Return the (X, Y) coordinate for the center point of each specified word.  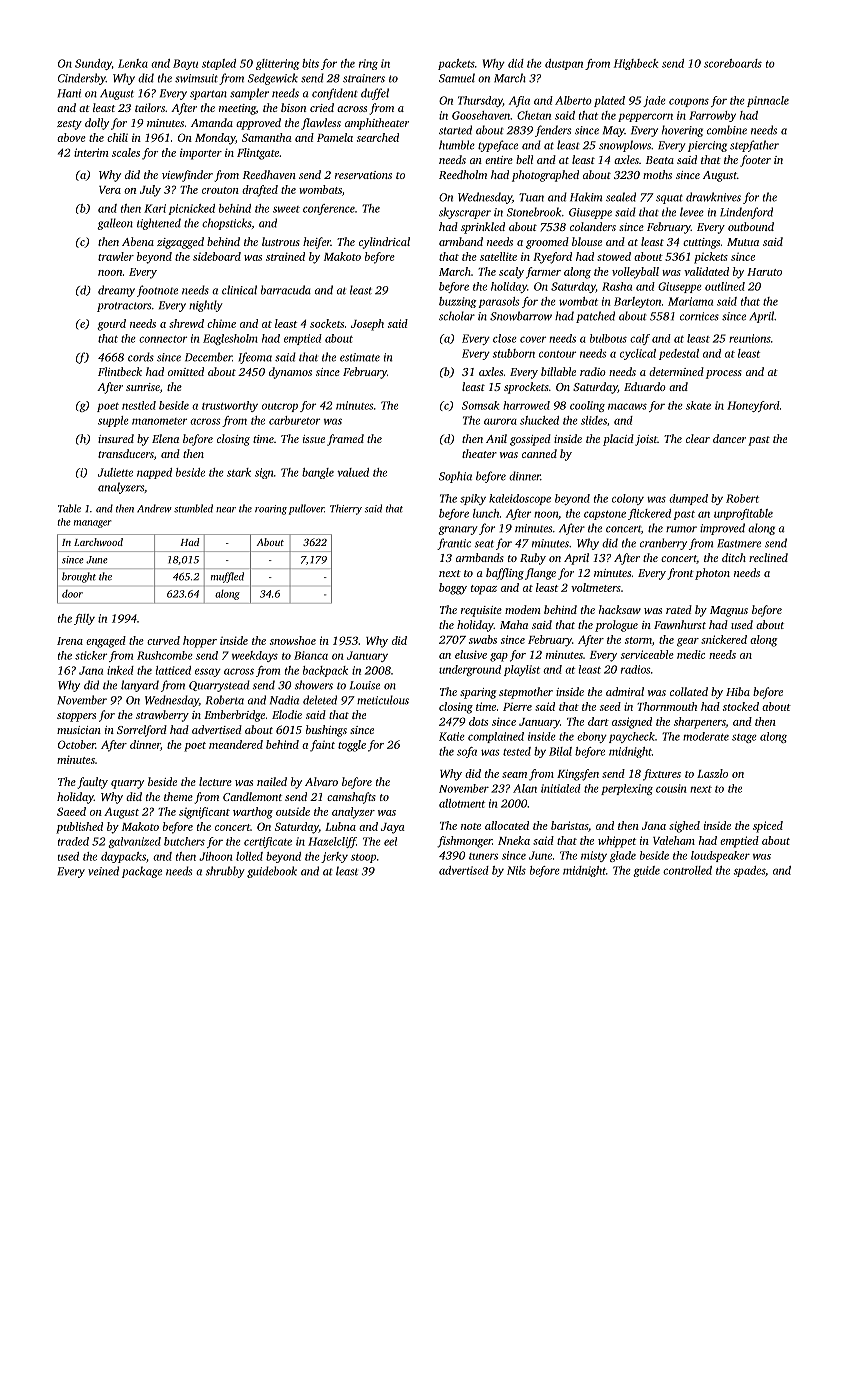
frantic (454, 544)
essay (208, 672)
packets (456, 64)
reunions (750, 338)
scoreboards (733, 63)
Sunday (93, 64)
